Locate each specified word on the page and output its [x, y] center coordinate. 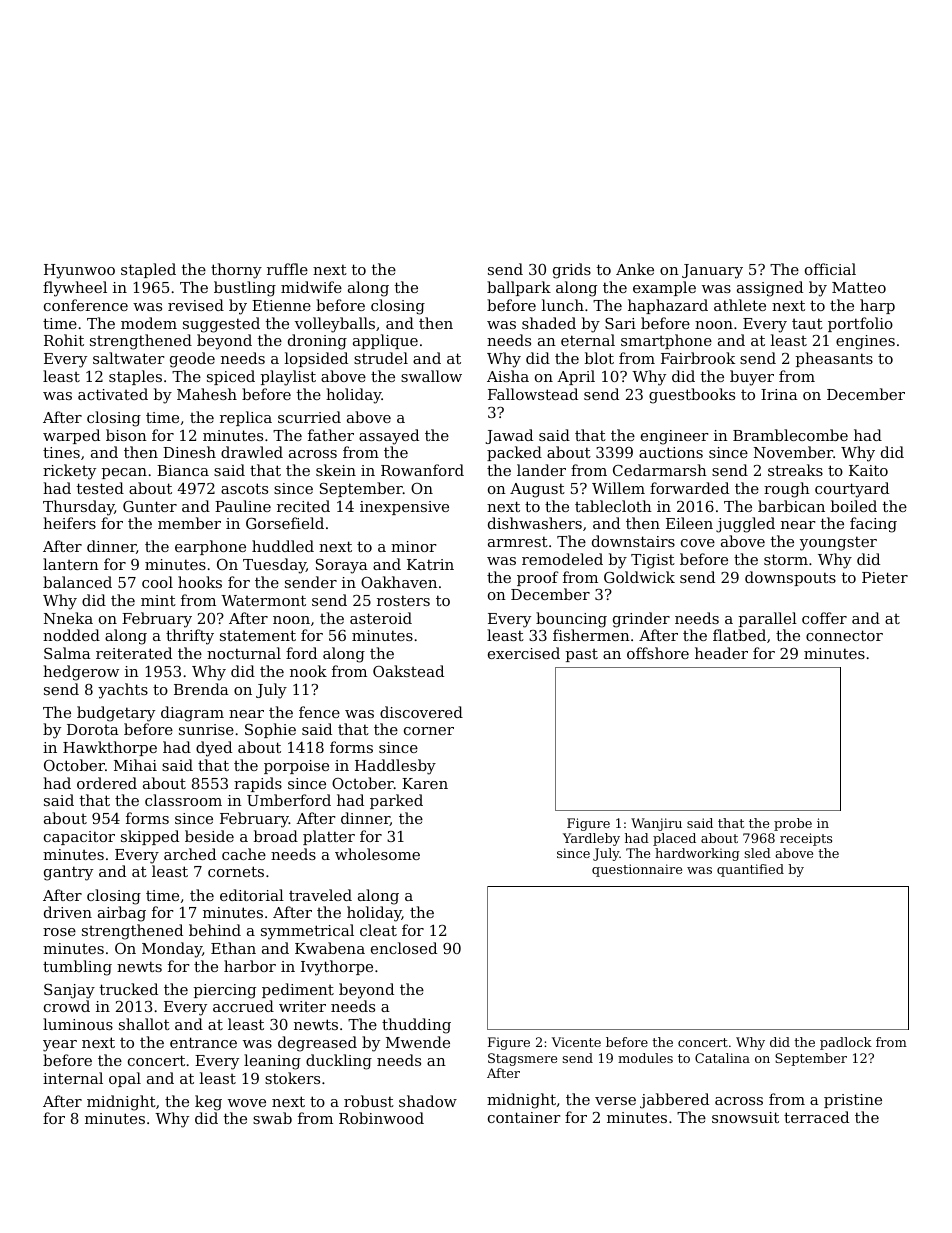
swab [272, 1118]
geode [192, 360]
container [524, 1117]
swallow [431, 376]
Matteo [859, 287]
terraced [816, 1117]
